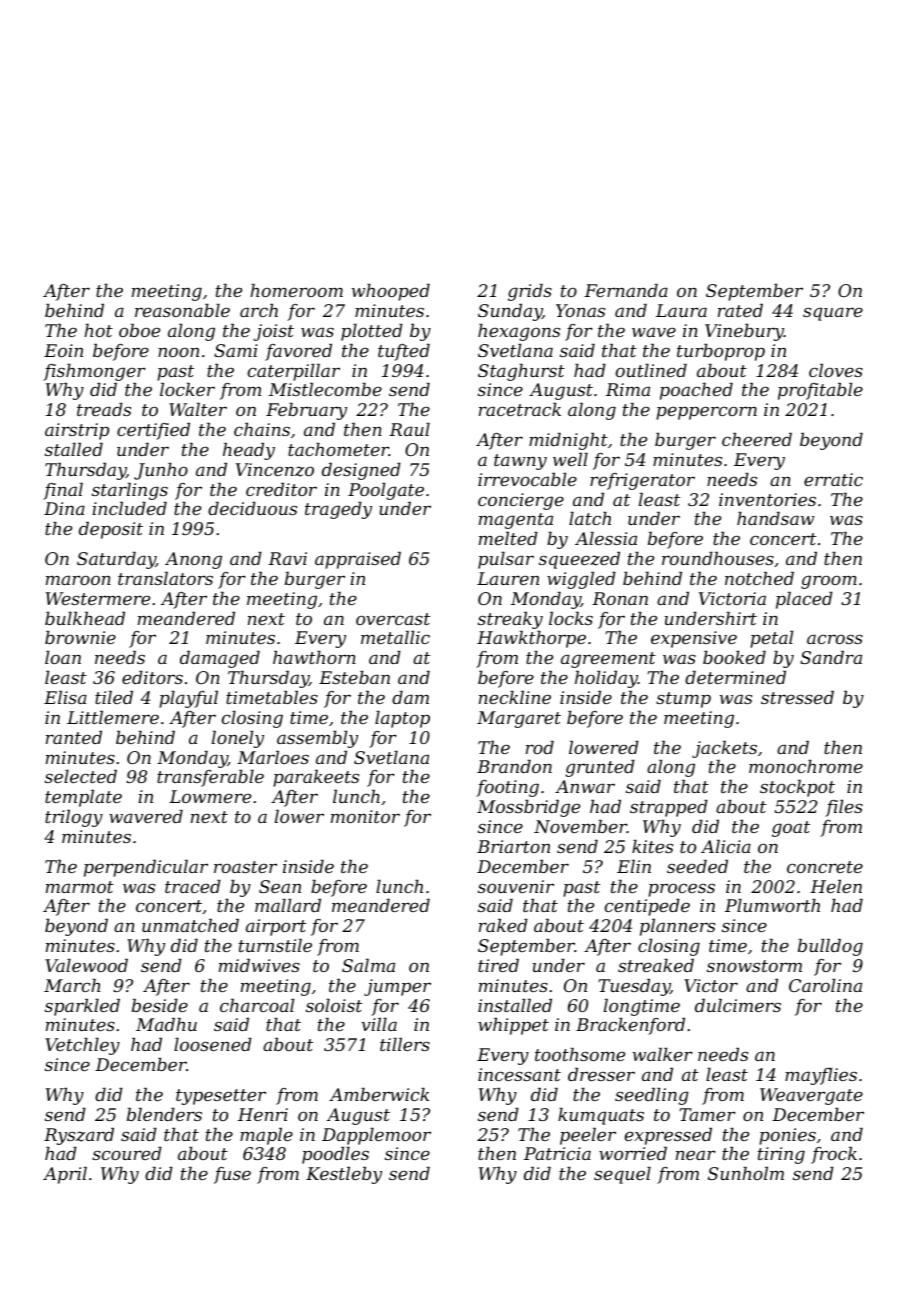 The image size is (908, 1316). What do you see at coordinates (182, 310) in the page?
I see `reasonable` at bounding box center [182, 310].
